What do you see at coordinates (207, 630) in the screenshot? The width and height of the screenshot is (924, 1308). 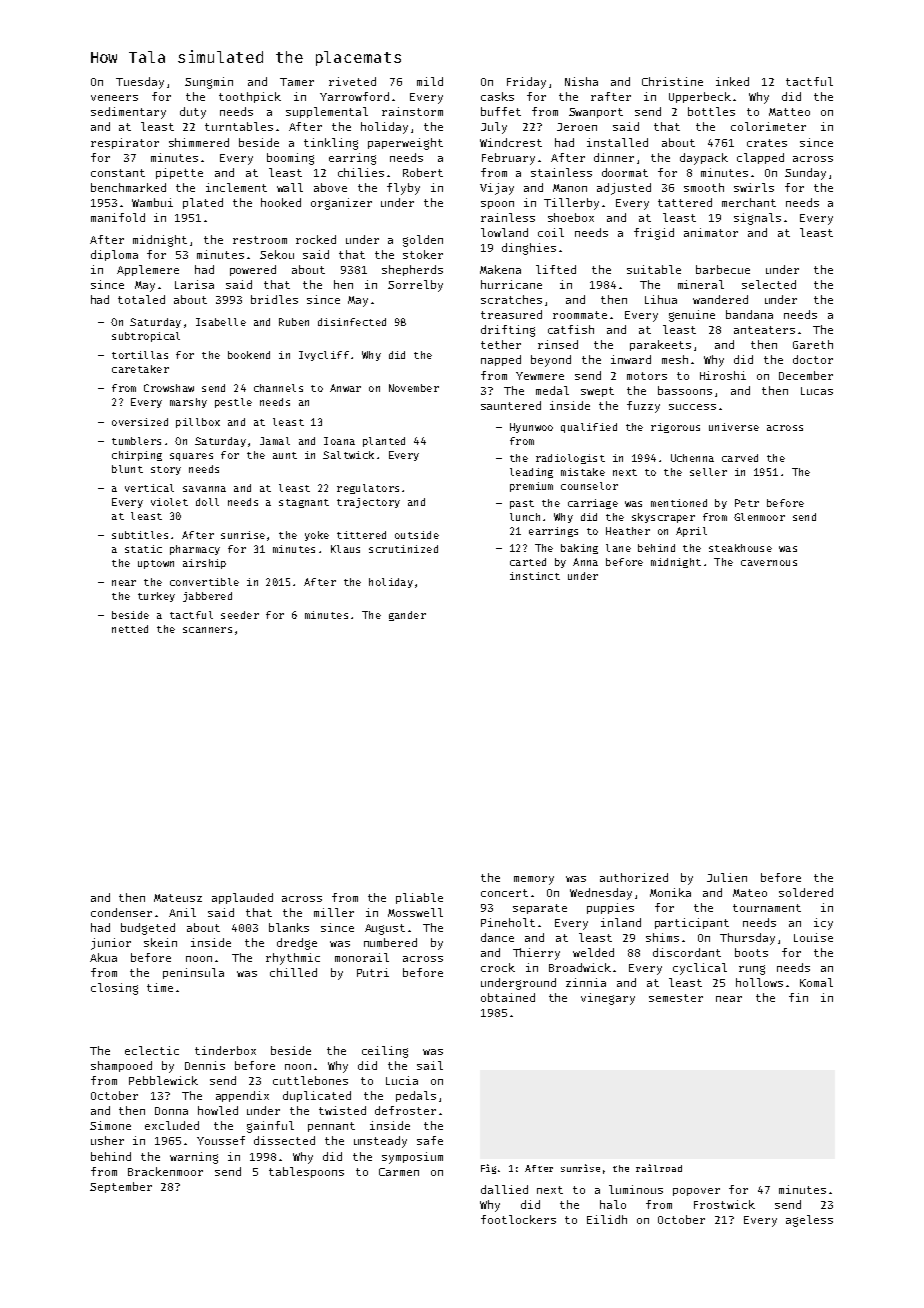 I see `scanners` at bounding box center [207, 630].
